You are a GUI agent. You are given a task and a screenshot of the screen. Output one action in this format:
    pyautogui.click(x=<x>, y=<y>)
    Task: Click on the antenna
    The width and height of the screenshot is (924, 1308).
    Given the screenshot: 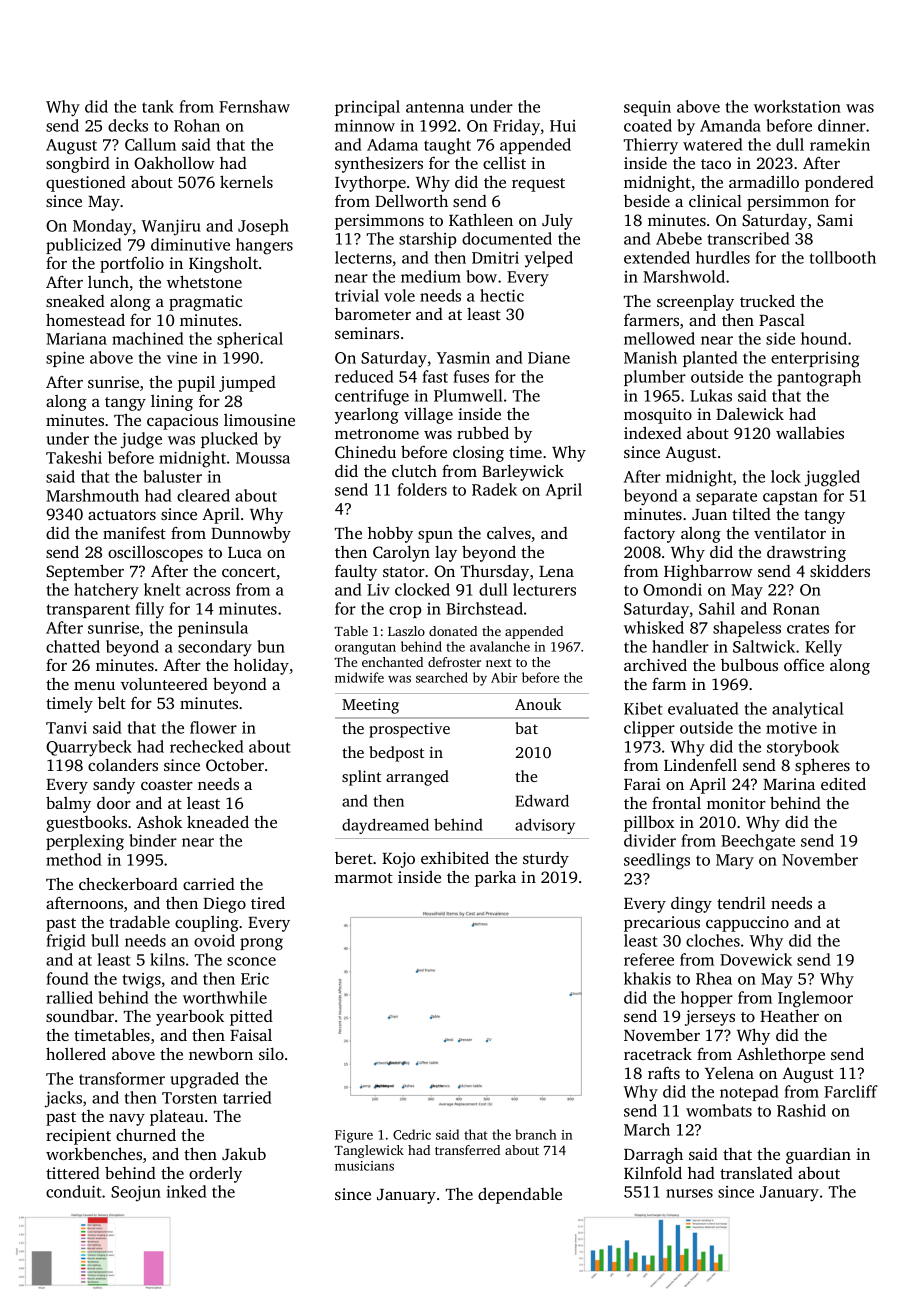 What is the action you would take?
    pyautogui.click(x=435, y=107)
